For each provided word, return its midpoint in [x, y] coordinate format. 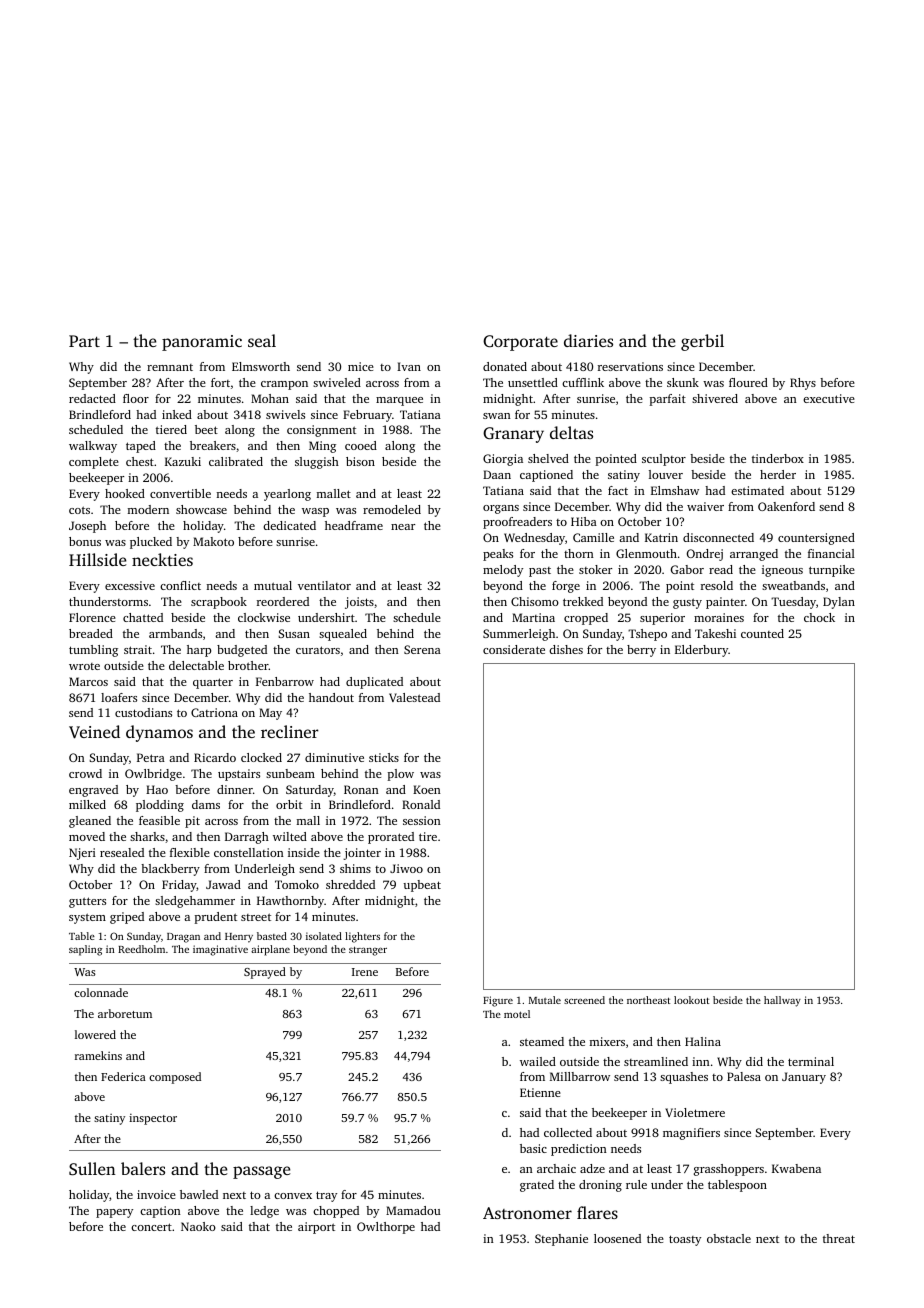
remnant [170, 367]
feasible [159, 820]
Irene [365, 972]
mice [361, 366]
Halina [703, 1041]
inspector [153, 1119]
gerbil [702, 342]
